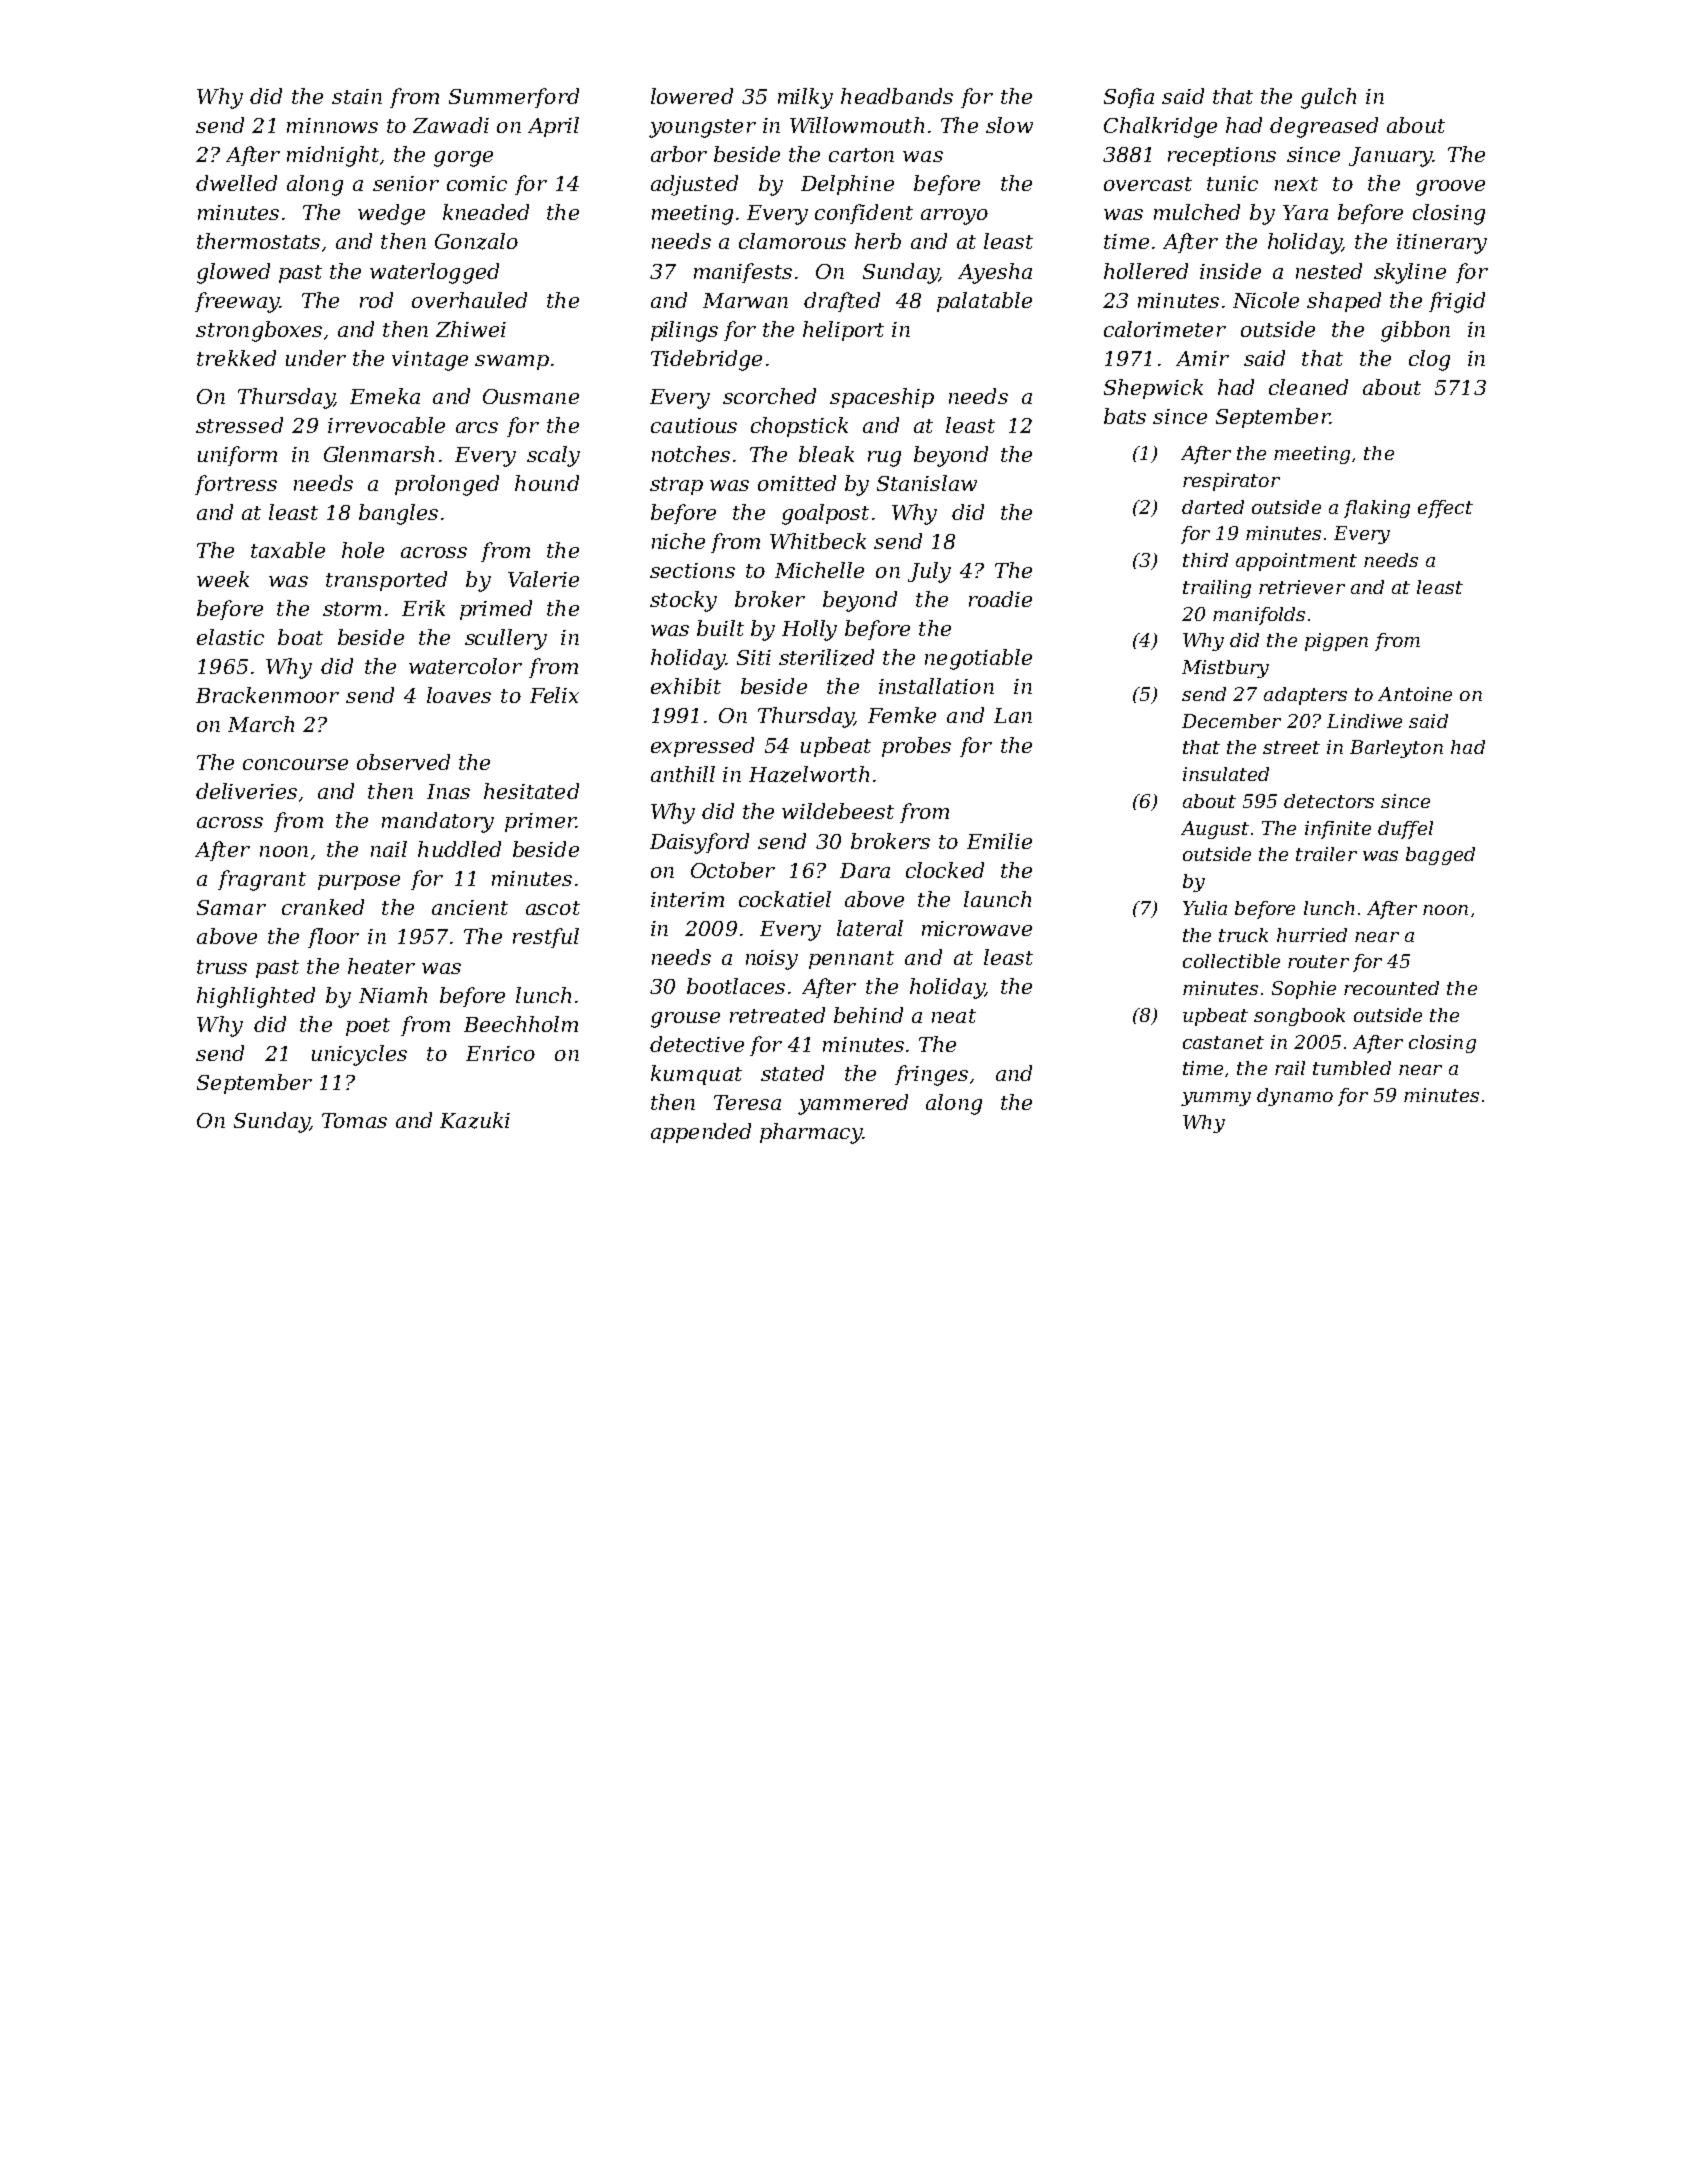  Describe the element at coordinates (223, 579) in the image. I see `week` at that location.
